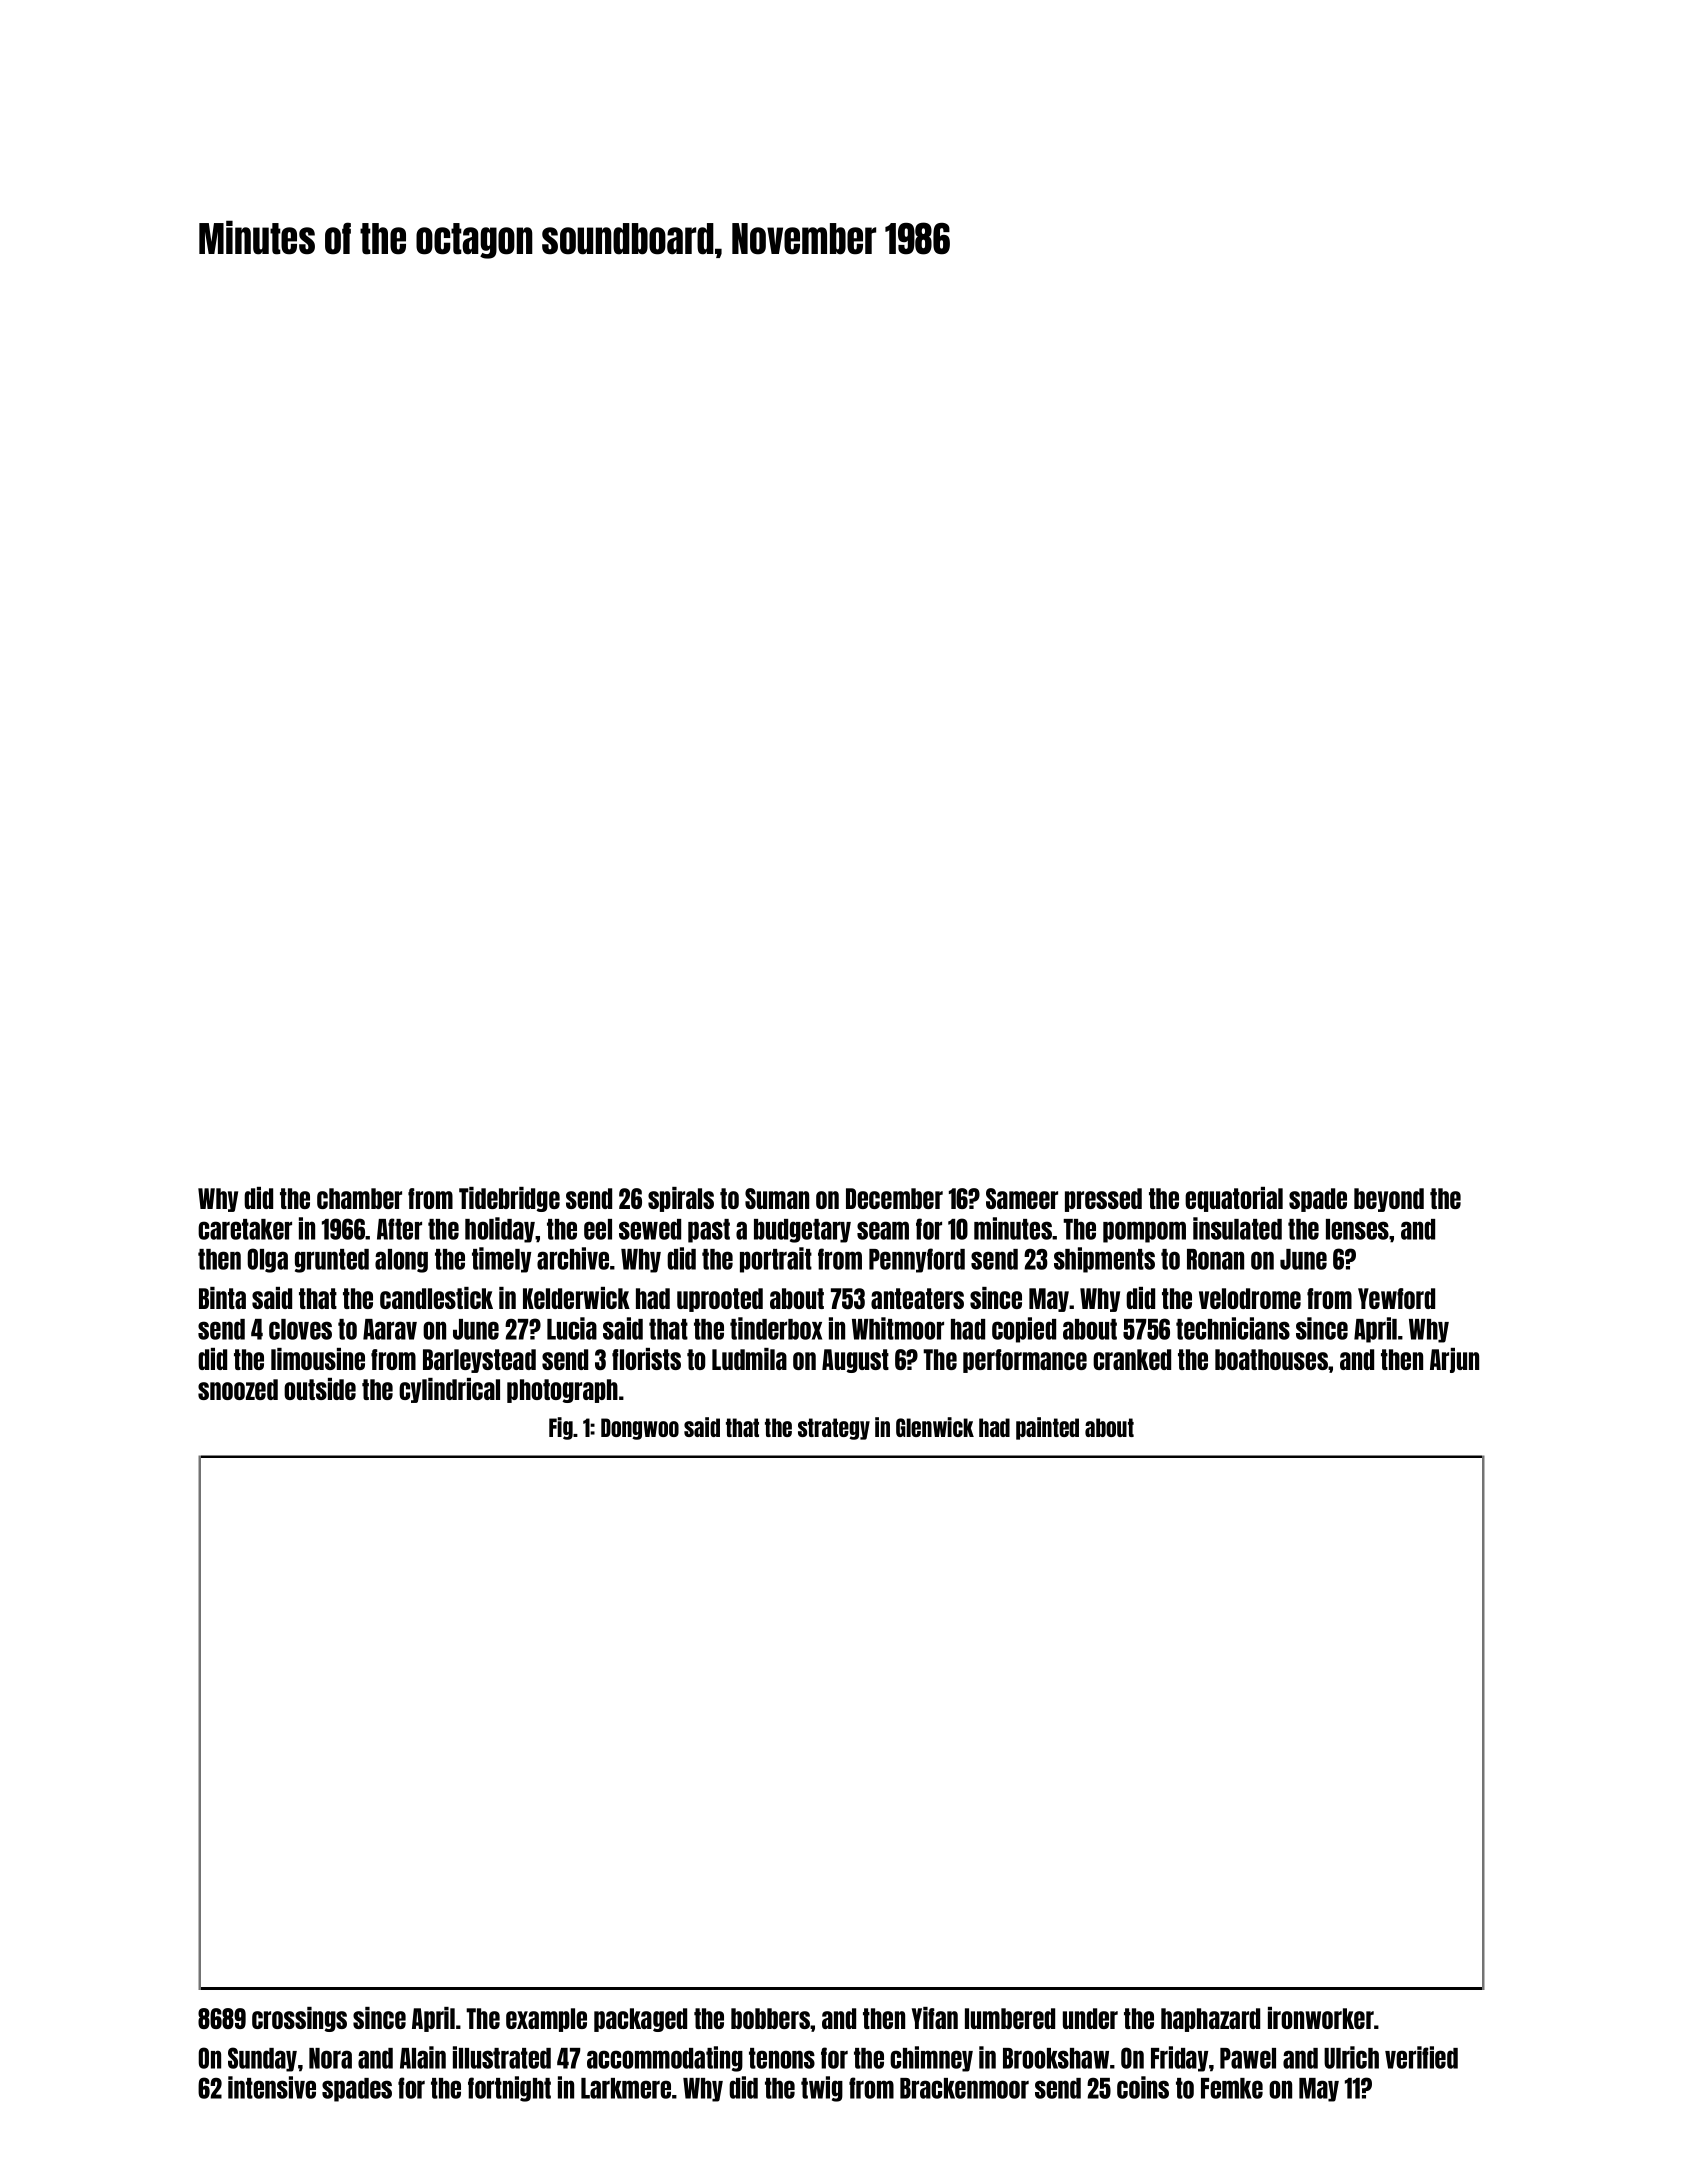 The image size is (1683, 2178). I want to click on Fig, so click(561, 1428).
